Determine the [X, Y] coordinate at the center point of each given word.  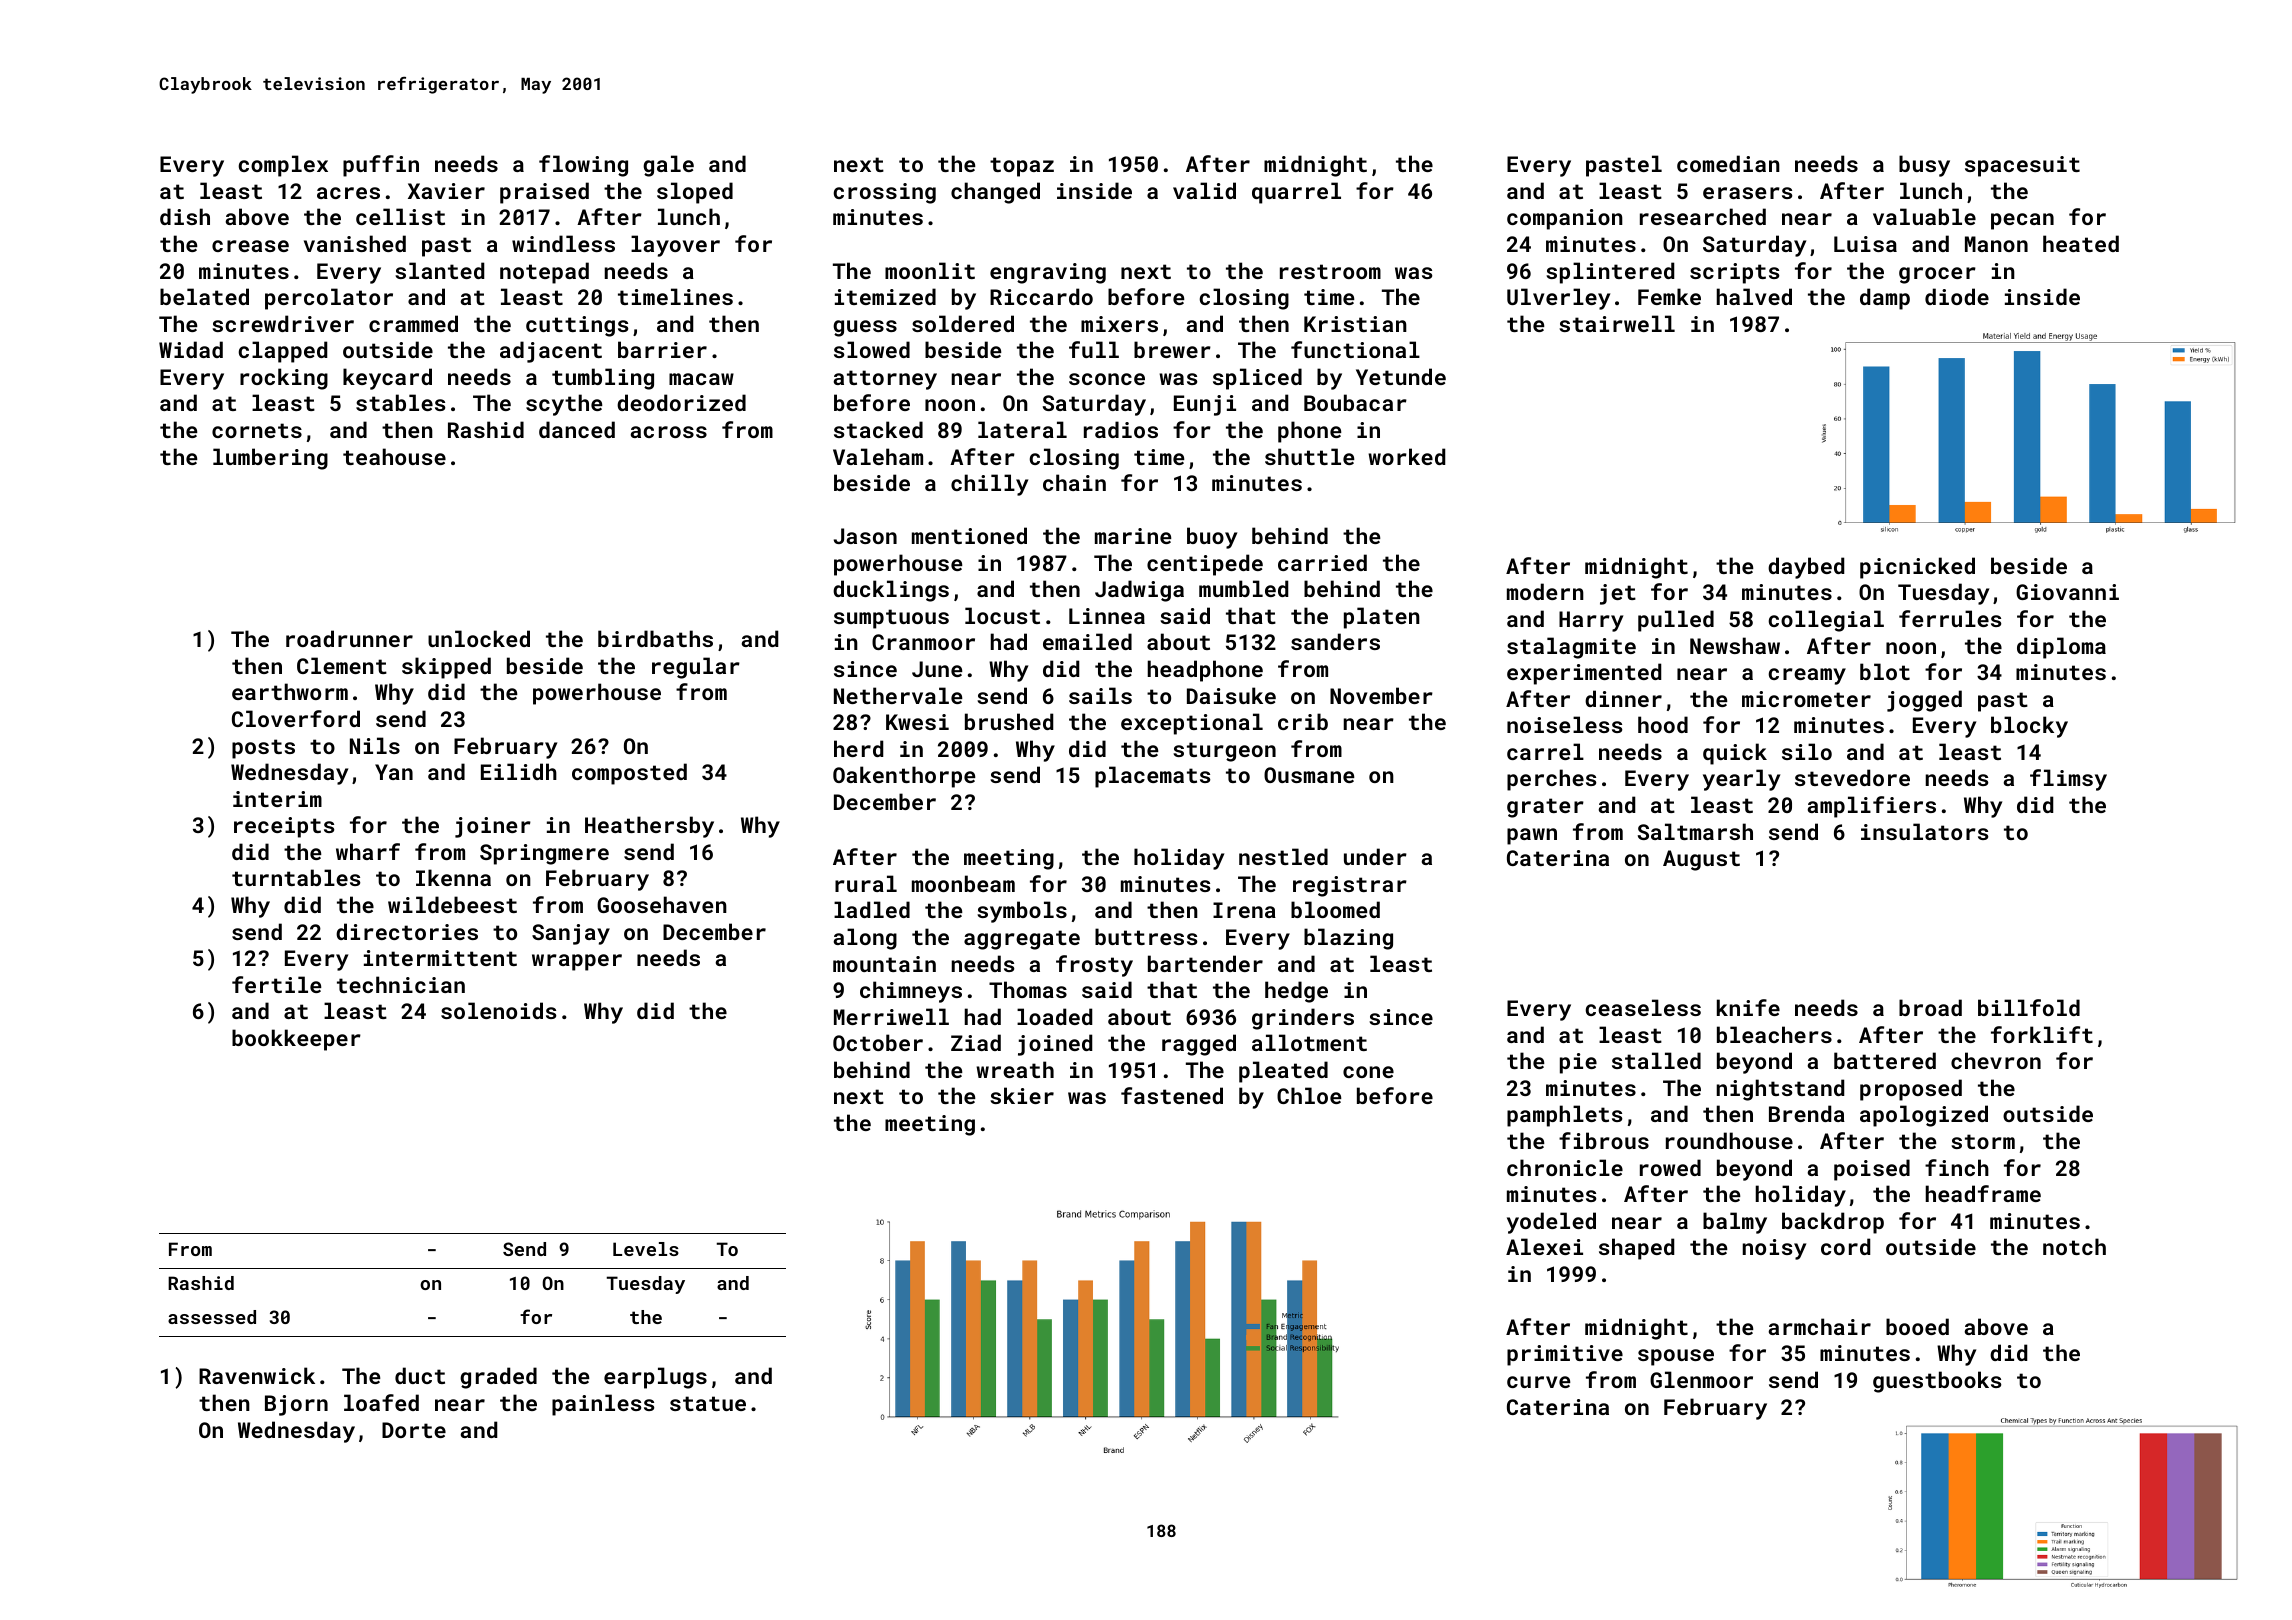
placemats [1152, 777]
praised [544, 193]
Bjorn [296, 1405]
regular [696, 668]
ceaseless [1643, 1007]
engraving [1048, 273]
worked [1406, 456]
